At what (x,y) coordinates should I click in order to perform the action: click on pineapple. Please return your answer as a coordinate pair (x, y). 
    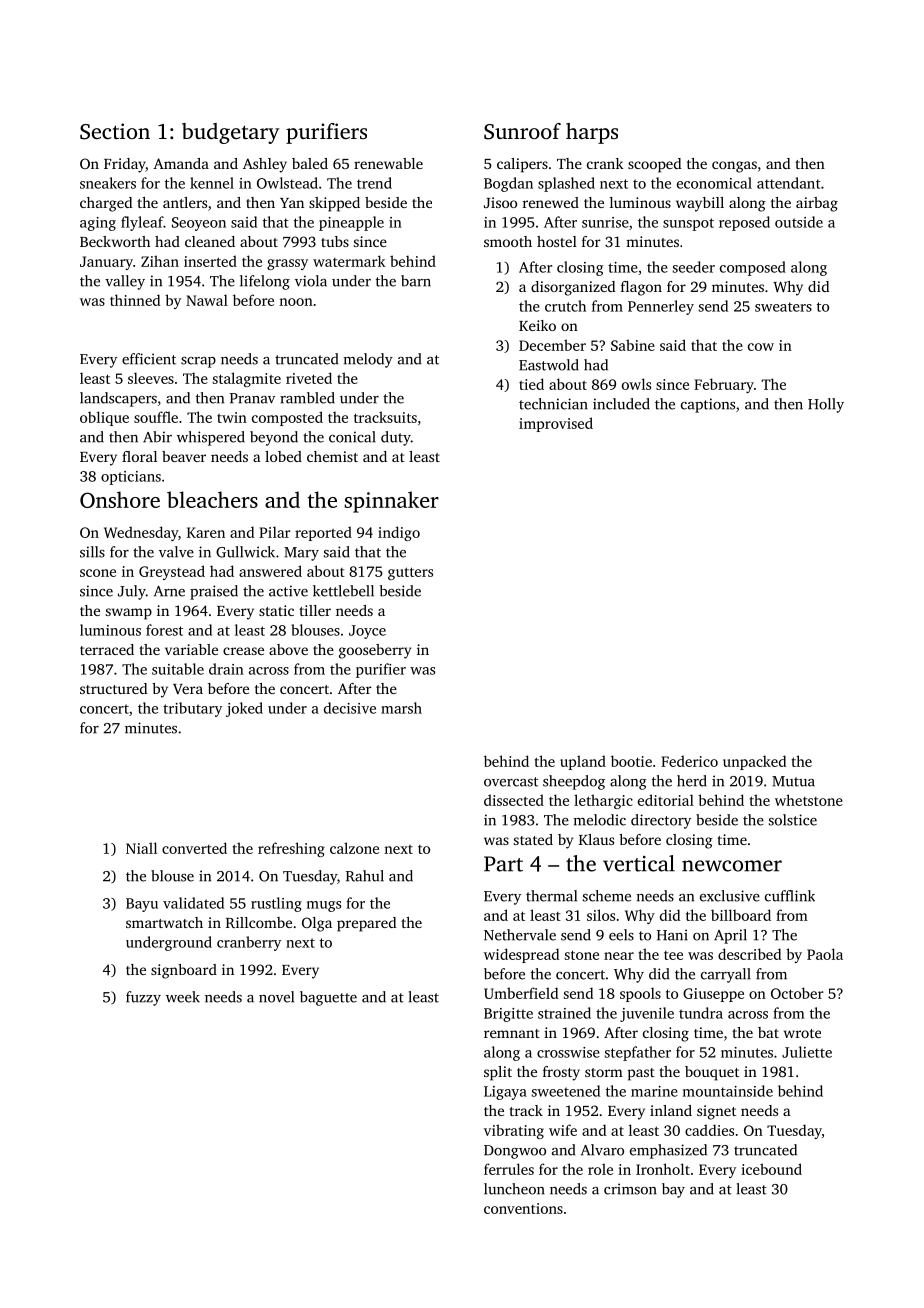
    Looking at the image, I should click on (351, 223).
